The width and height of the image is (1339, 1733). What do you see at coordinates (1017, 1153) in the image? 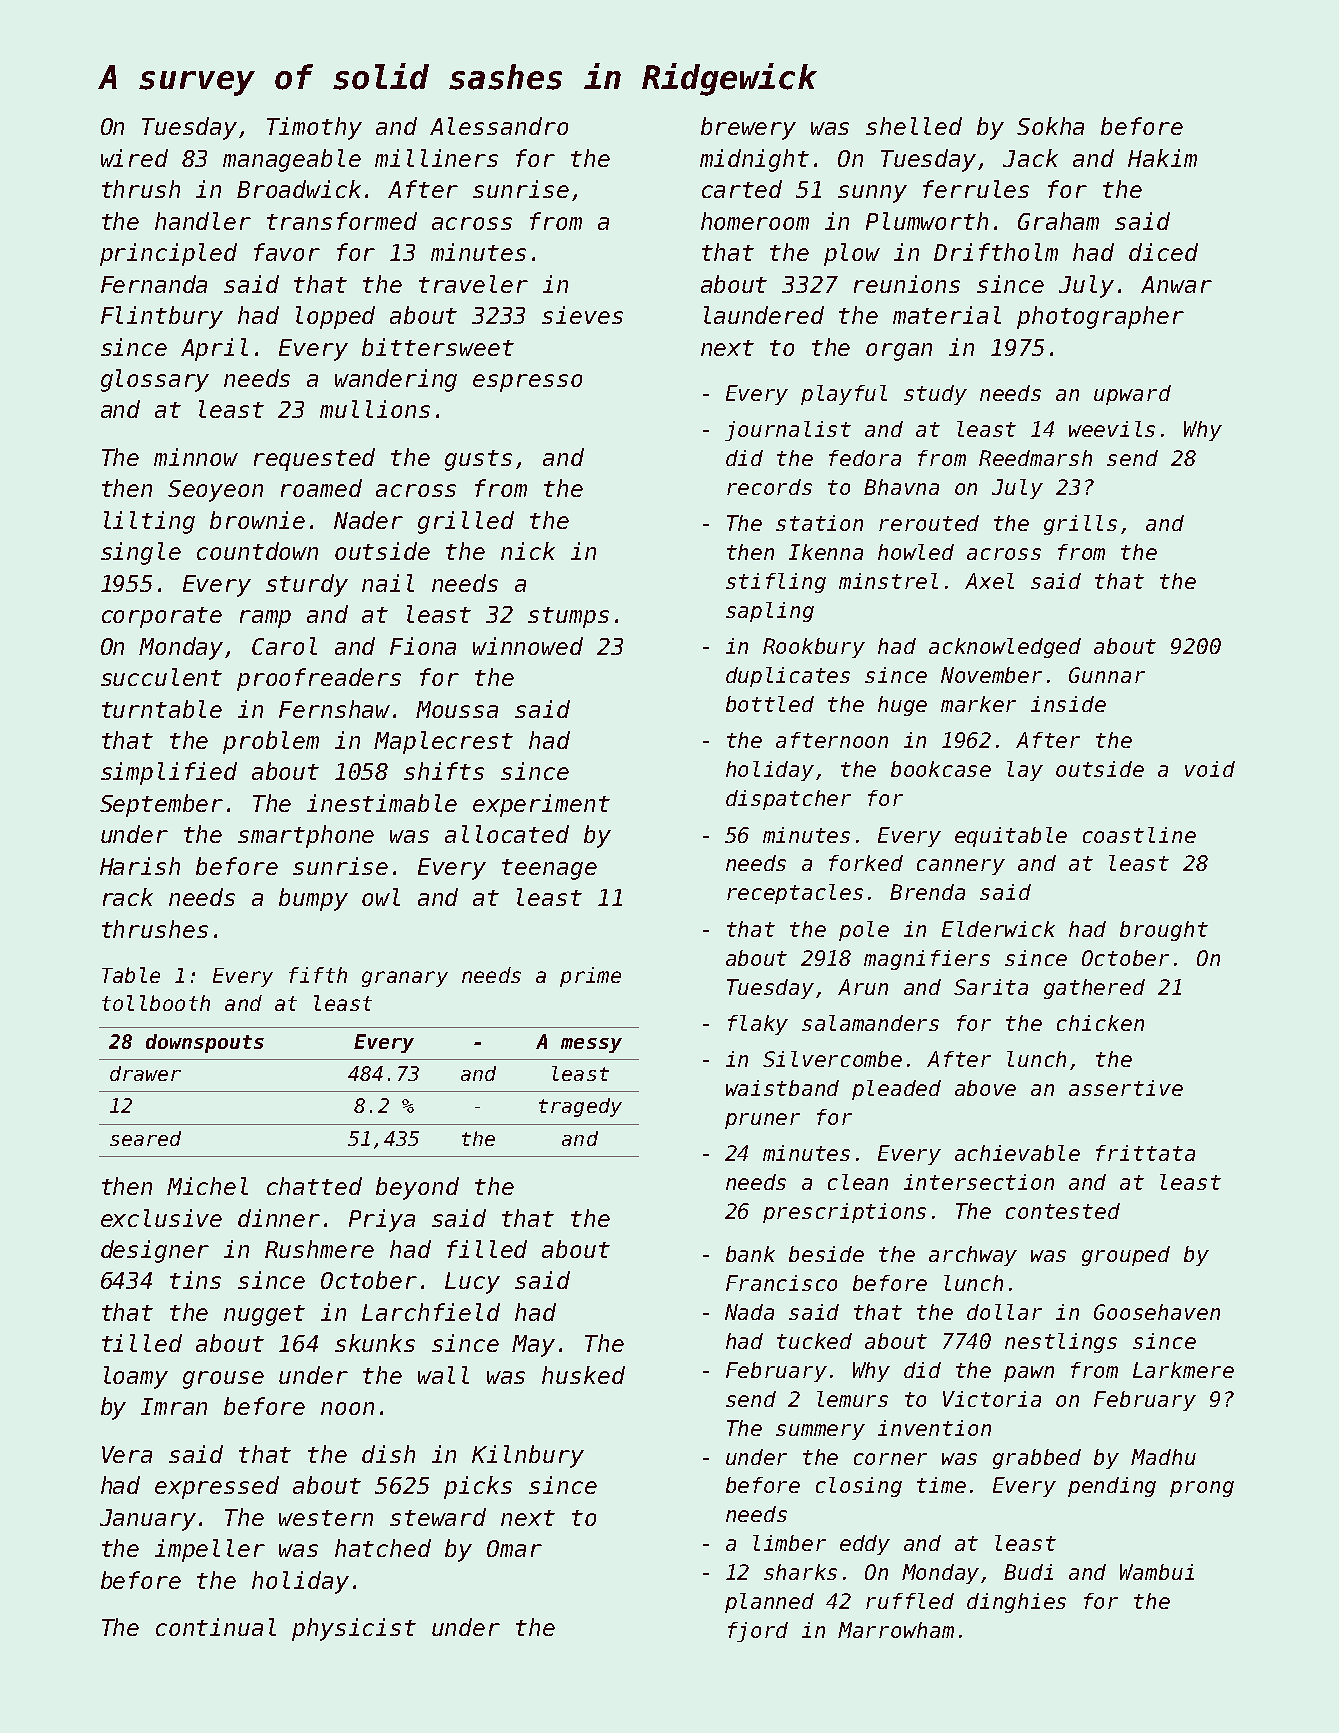
I see `achievable` at bounding box center [1017, 1153].
